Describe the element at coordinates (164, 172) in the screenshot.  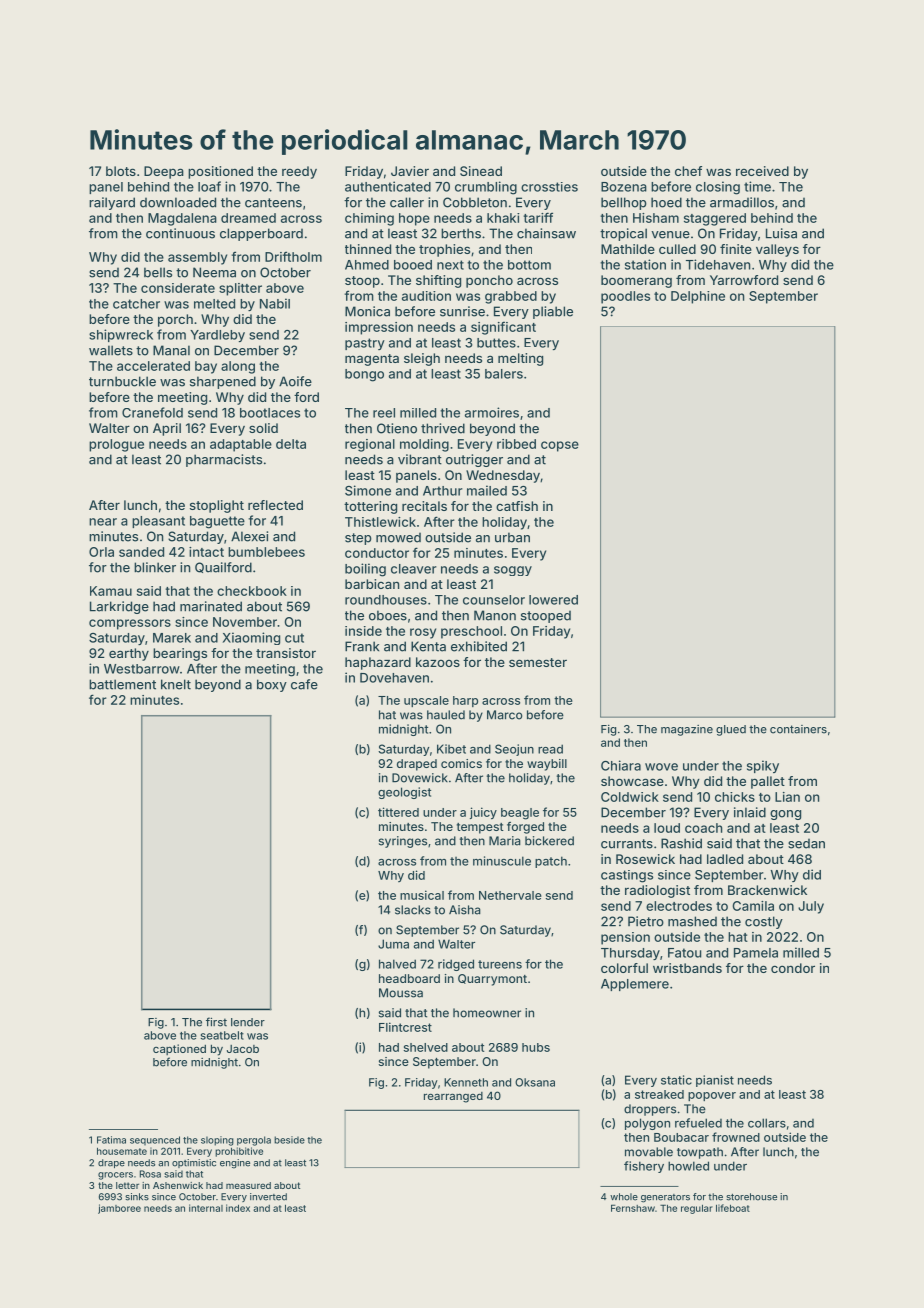
I see `Deepa` at that location.
